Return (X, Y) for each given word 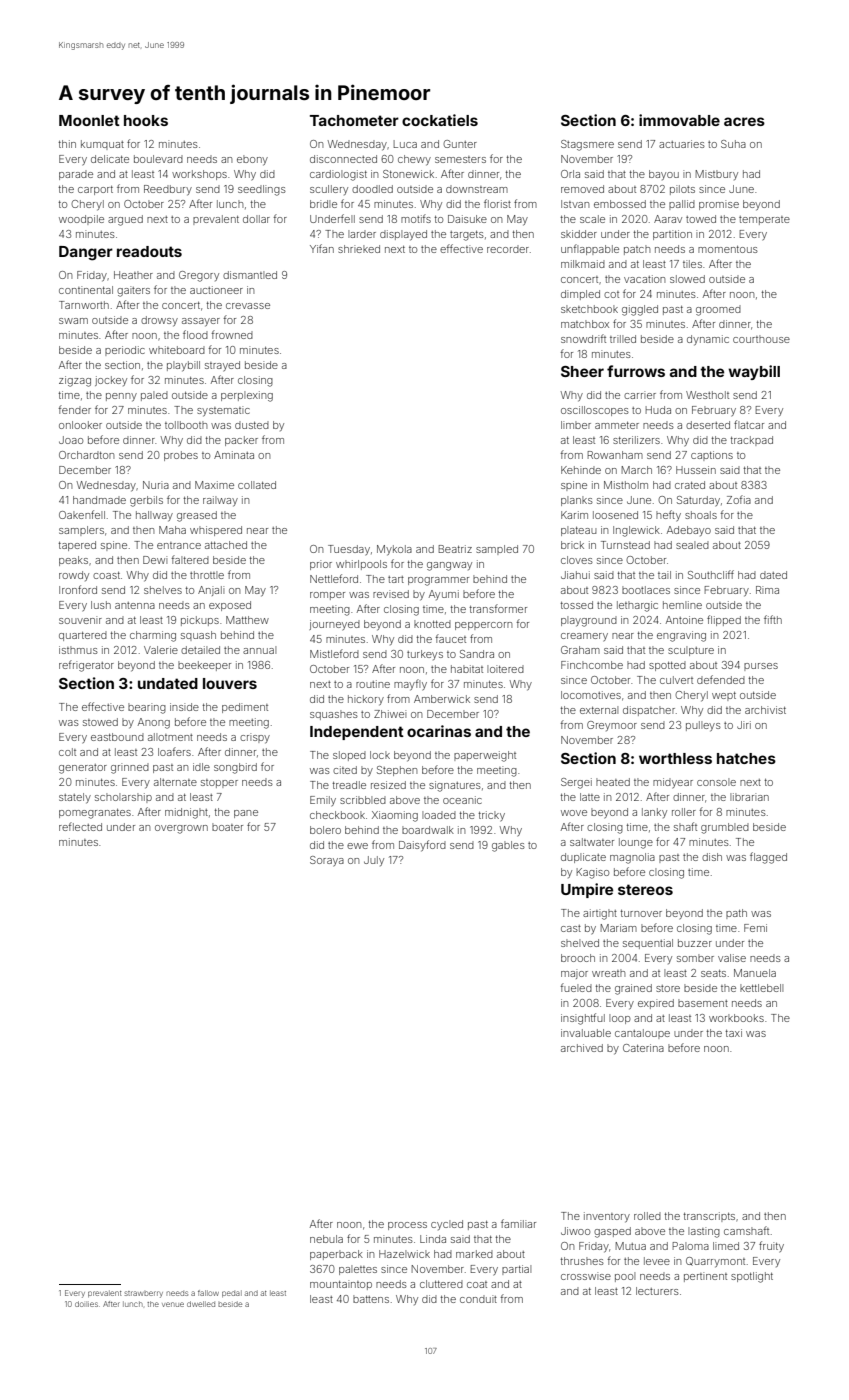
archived (582, 1048)
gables (508, 846)
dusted (252, 425)
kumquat (102, 145)
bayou (664, 175)
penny (121, 397)
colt (67, 752)
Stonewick (408, 174)
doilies (86, 1304)
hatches (746, 758)
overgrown (181, 829)
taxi (733, 1033)
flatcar (749, 424)
